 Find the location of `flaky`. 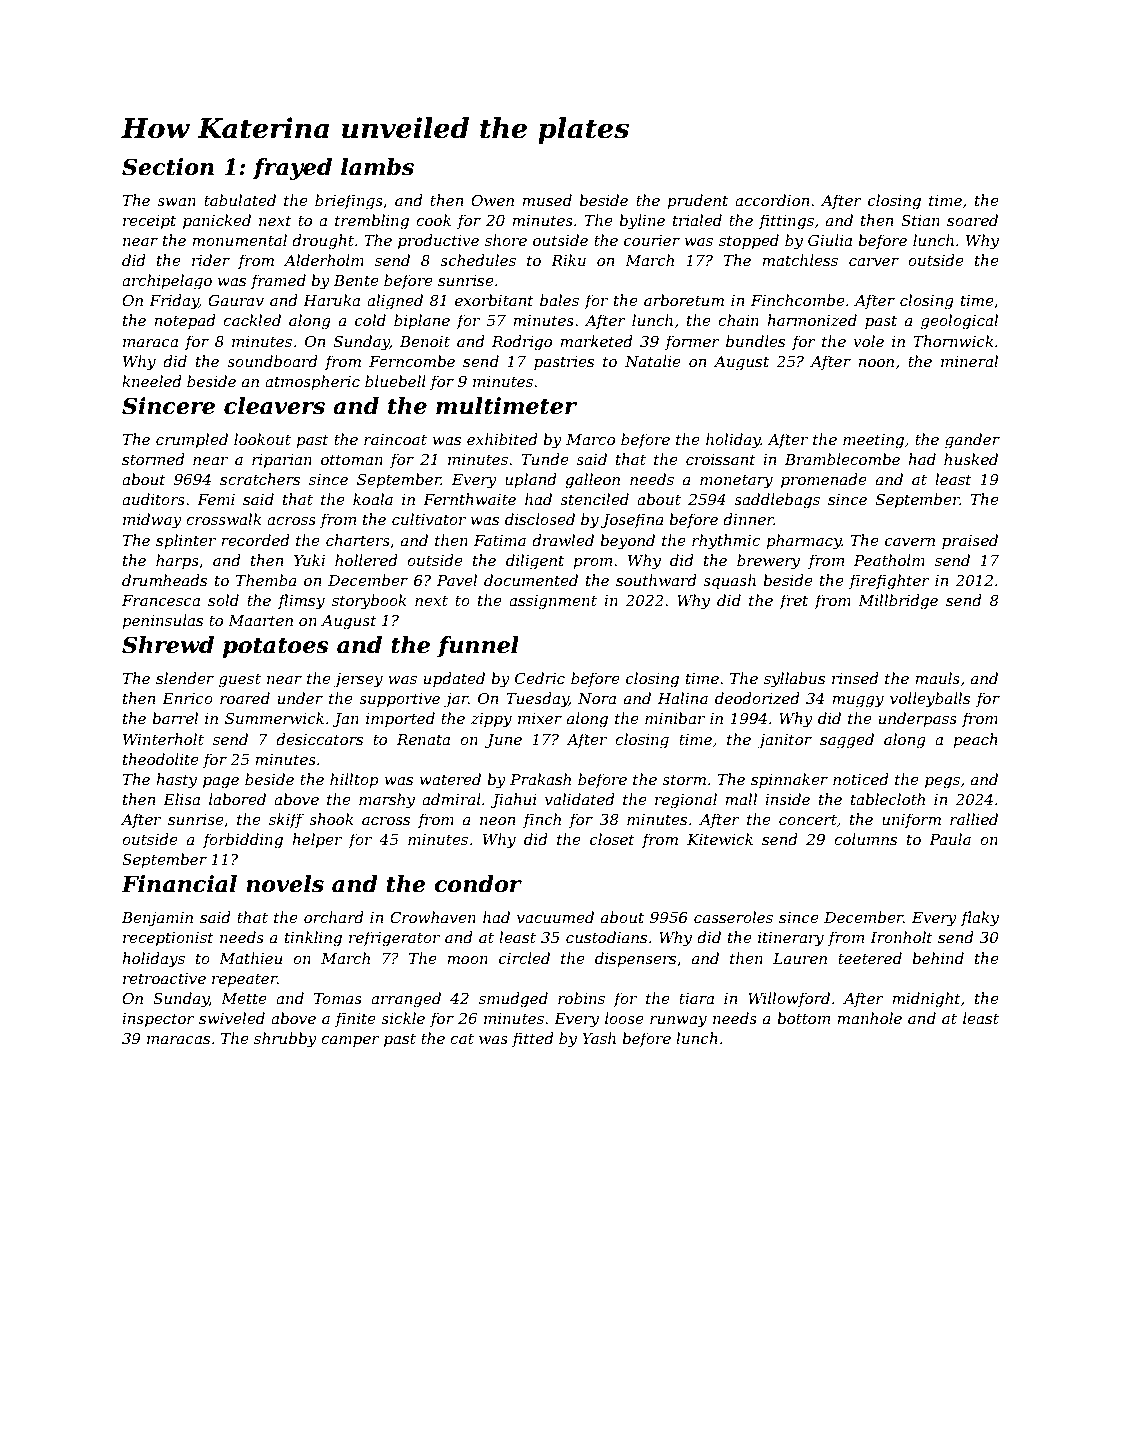

flaky is located at coordinates (980, 919).
